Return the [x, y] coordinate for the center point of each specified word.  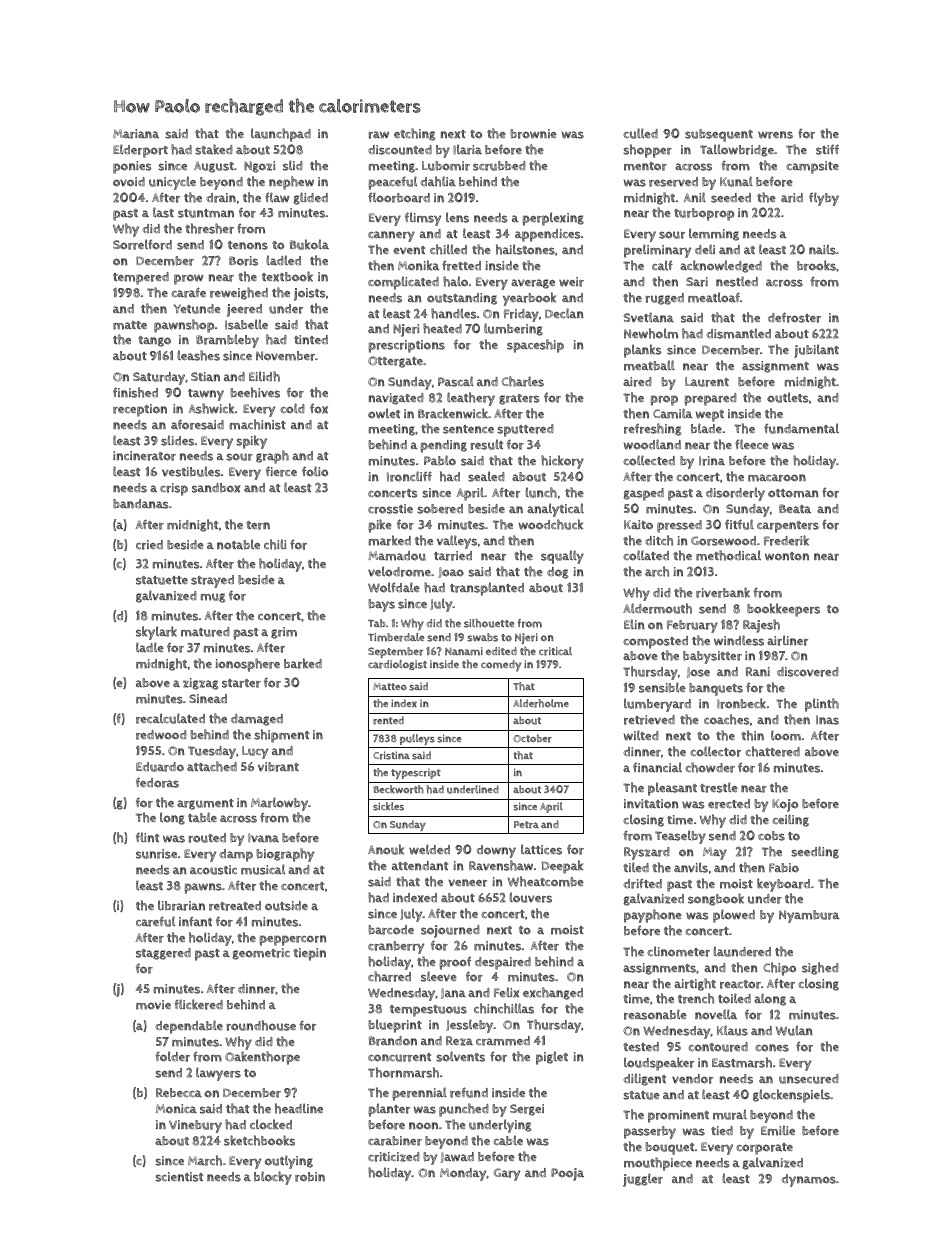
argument [205, 804]
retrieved [649, 720]
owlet [384, 413]
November [285, 356]
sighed [820, 968]
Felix [506, 992]
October [532, 738]
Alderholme [541, 703]
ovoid [129, 182]
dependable [189, 1027]
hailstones [525, 249]
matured [205, 632]
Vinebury [195, 1126]
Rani [758, 671]
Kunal [736, 181]
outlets [788, 397]
